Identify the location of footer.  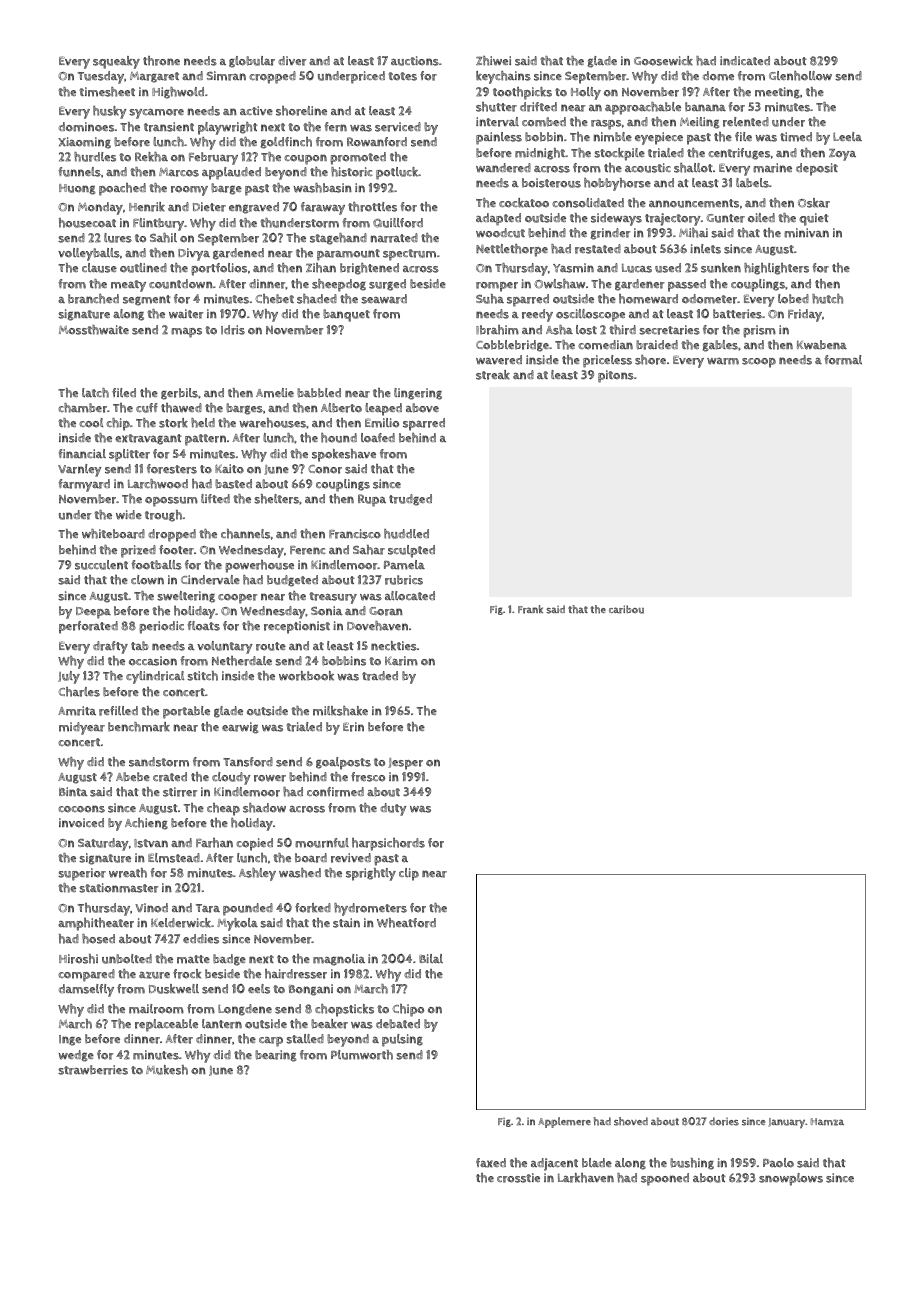
(176, 550).
